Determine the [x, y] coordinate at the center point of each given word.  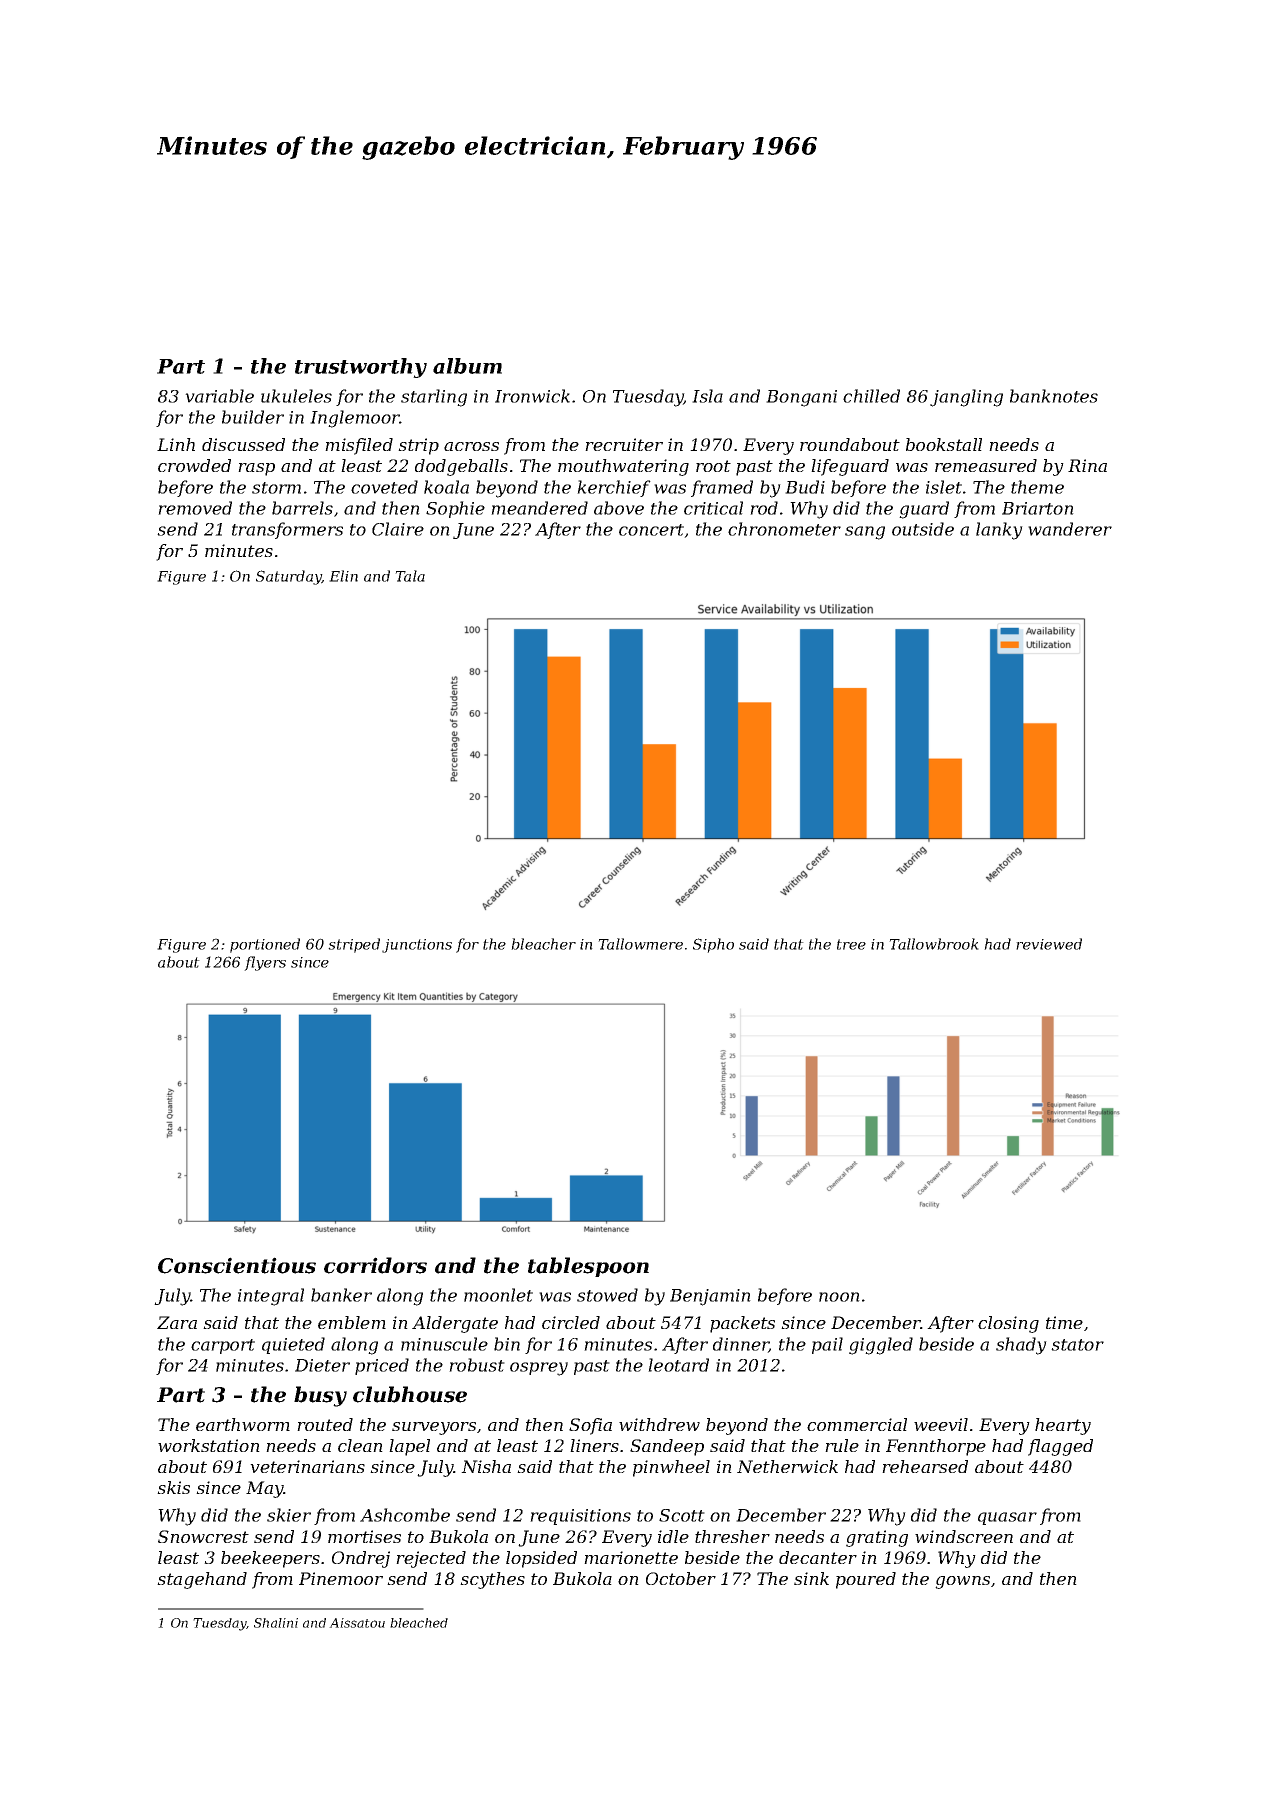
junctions [417, 946]
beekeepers [270, 1559]
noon [839, 1297]
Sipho [713, 945]
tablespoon [588, 1267]
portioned [265, 945]
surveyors [434, 1428]
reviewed [1049, 944]
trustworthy [361, 368]
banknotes [1054, 396]
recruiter [624, 444]
